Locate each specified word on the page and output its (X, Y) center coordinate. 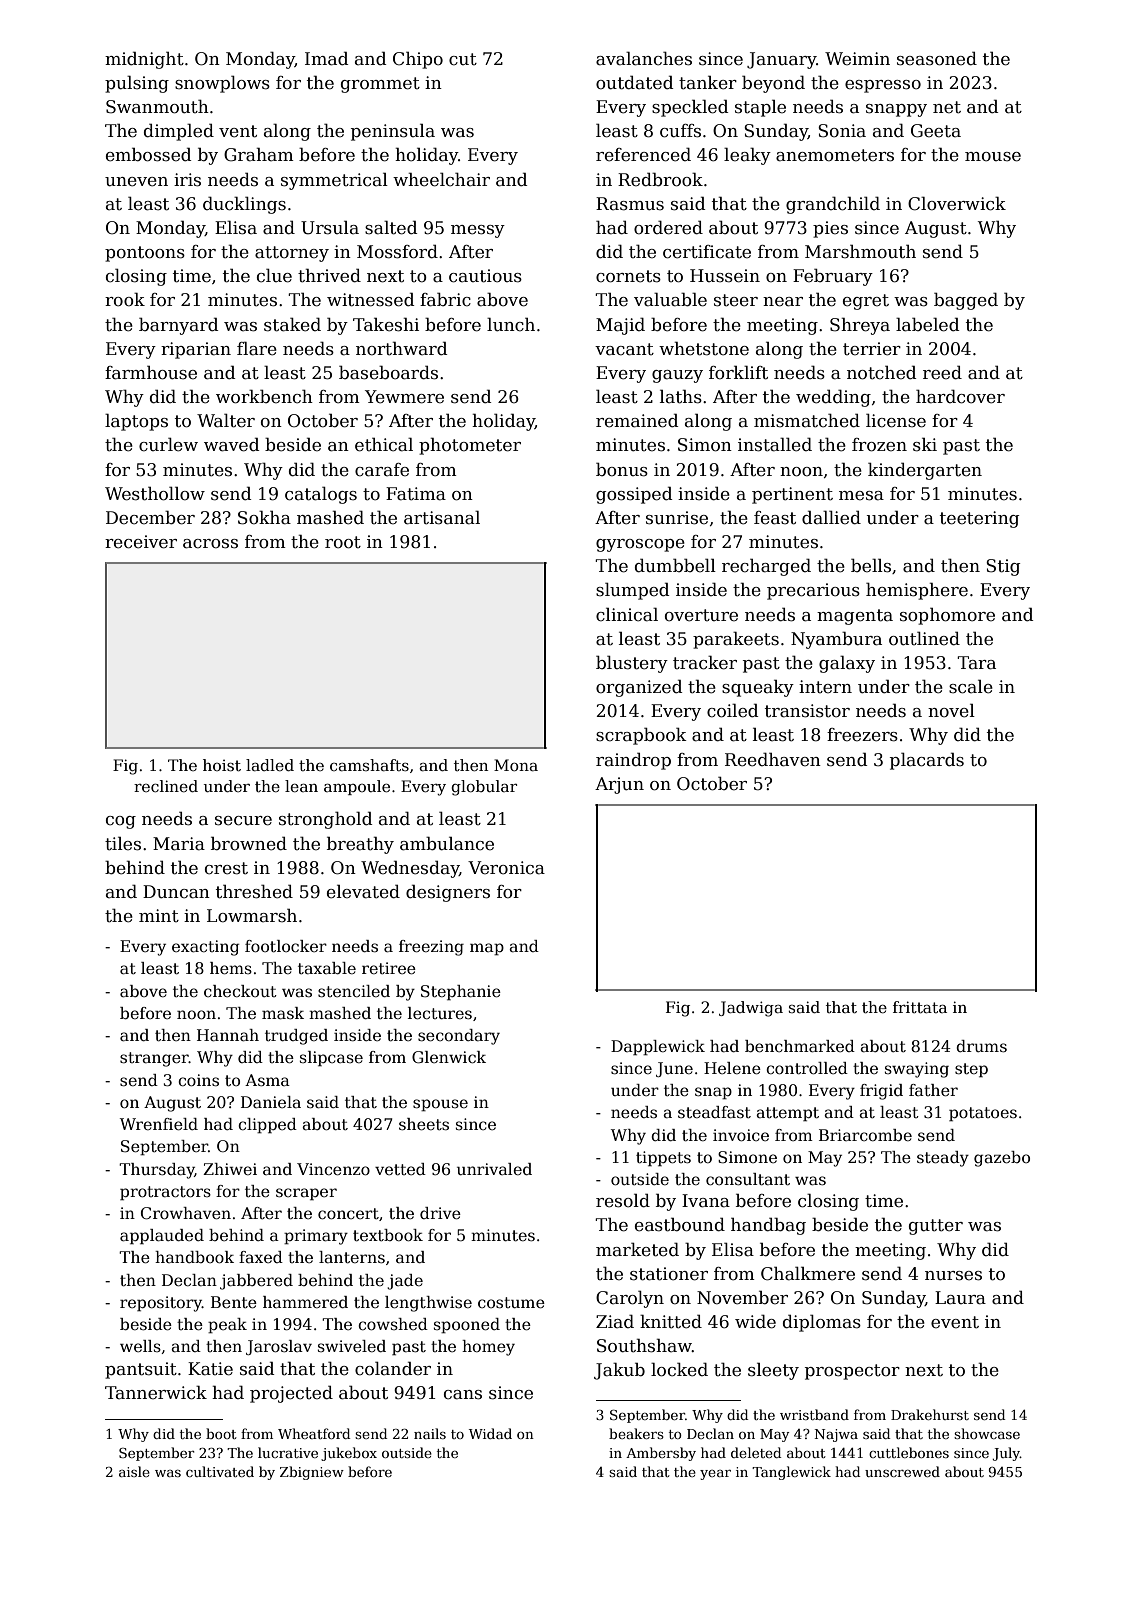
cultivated (220, 1471)
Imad (326, 58)
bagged (966, 301)
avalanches (644, 58)
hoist (222, 765)
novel (951, 710)
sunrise (677, 518)
